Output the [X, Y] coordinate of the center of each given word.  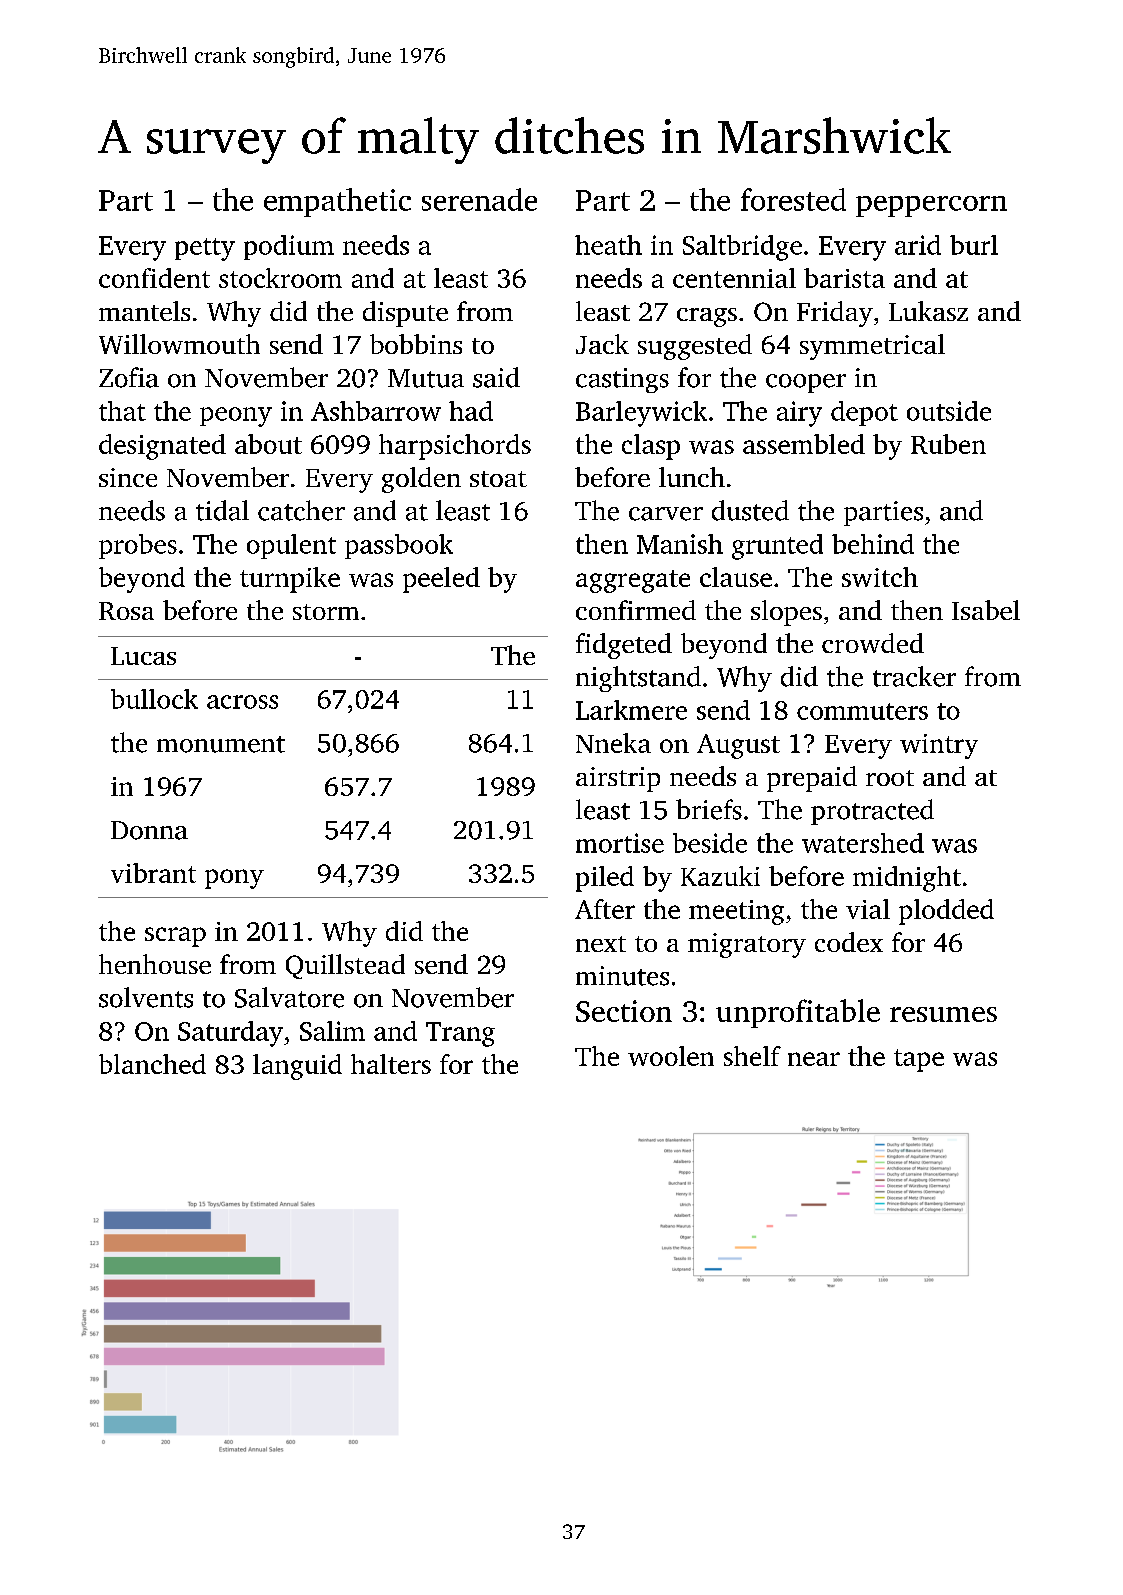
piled [605, 879]
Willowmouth [179, 344]
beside [710, 843]
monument [221, 744]
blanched [152, 1064]
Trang [460, 1034]
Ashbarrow [376, 411]
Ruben [948, 444]
